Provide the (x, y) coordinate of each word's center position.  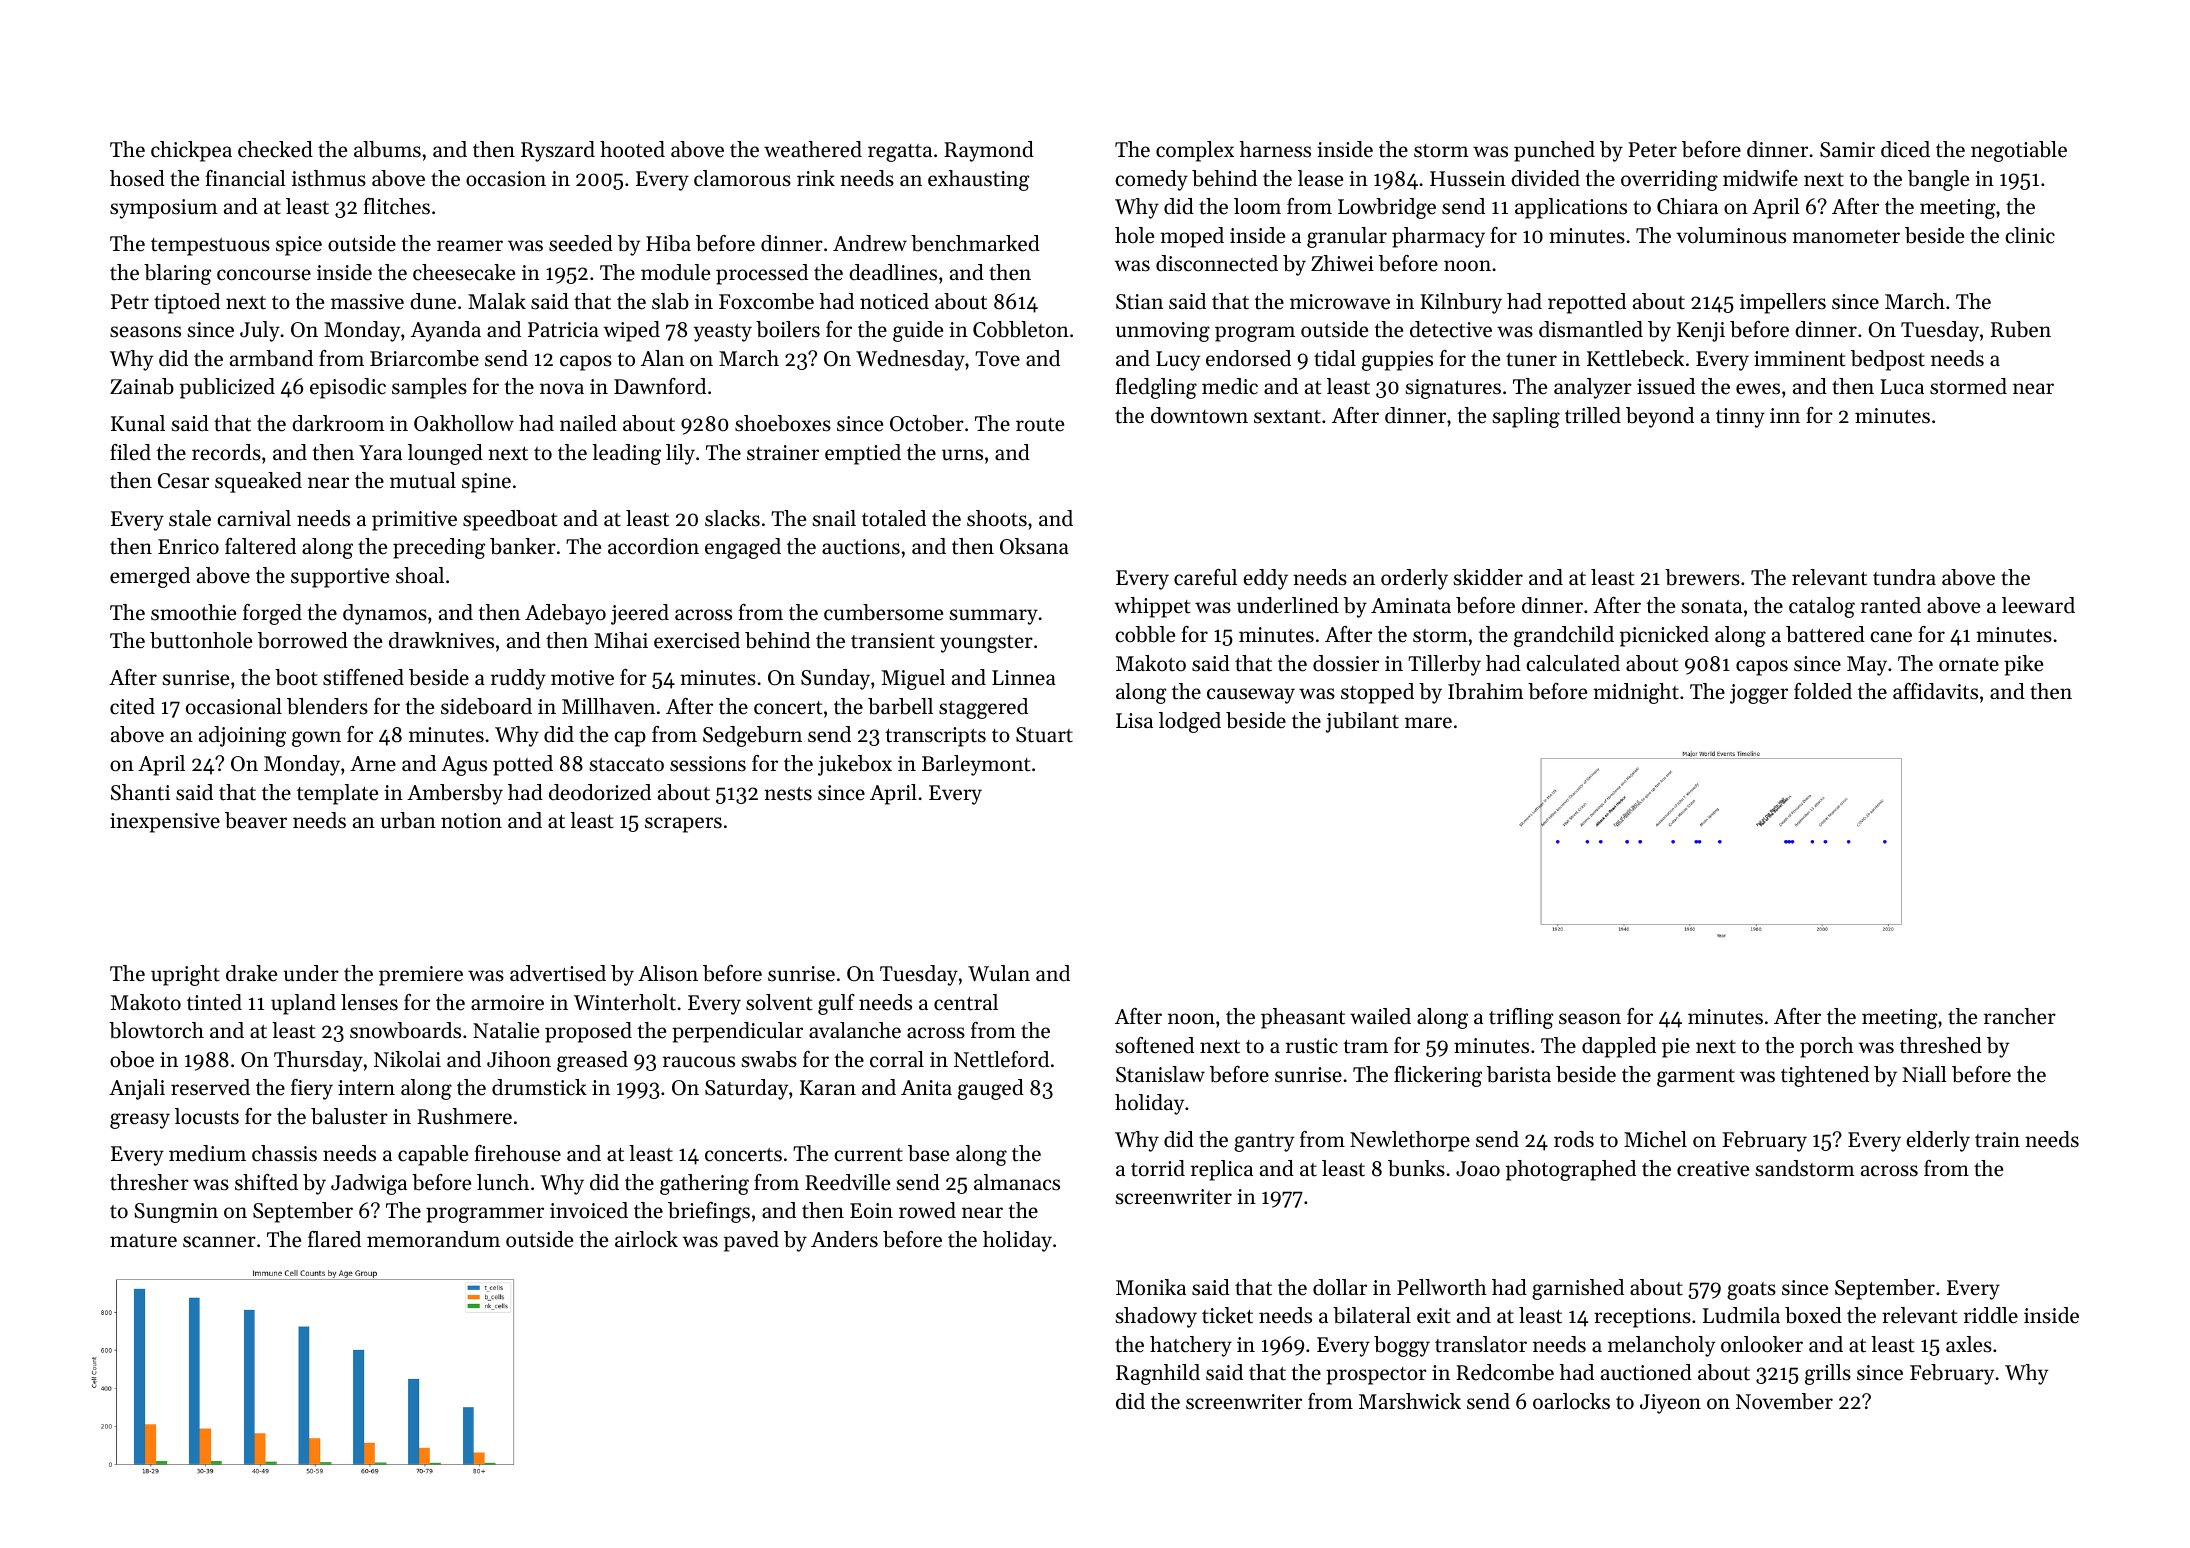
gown (316, 739)
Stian (1139, 302)
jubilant (1362, 722)
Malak (497, 301)
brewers (1702, 577)
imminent (1800, 359)
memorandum (433, 1239)
